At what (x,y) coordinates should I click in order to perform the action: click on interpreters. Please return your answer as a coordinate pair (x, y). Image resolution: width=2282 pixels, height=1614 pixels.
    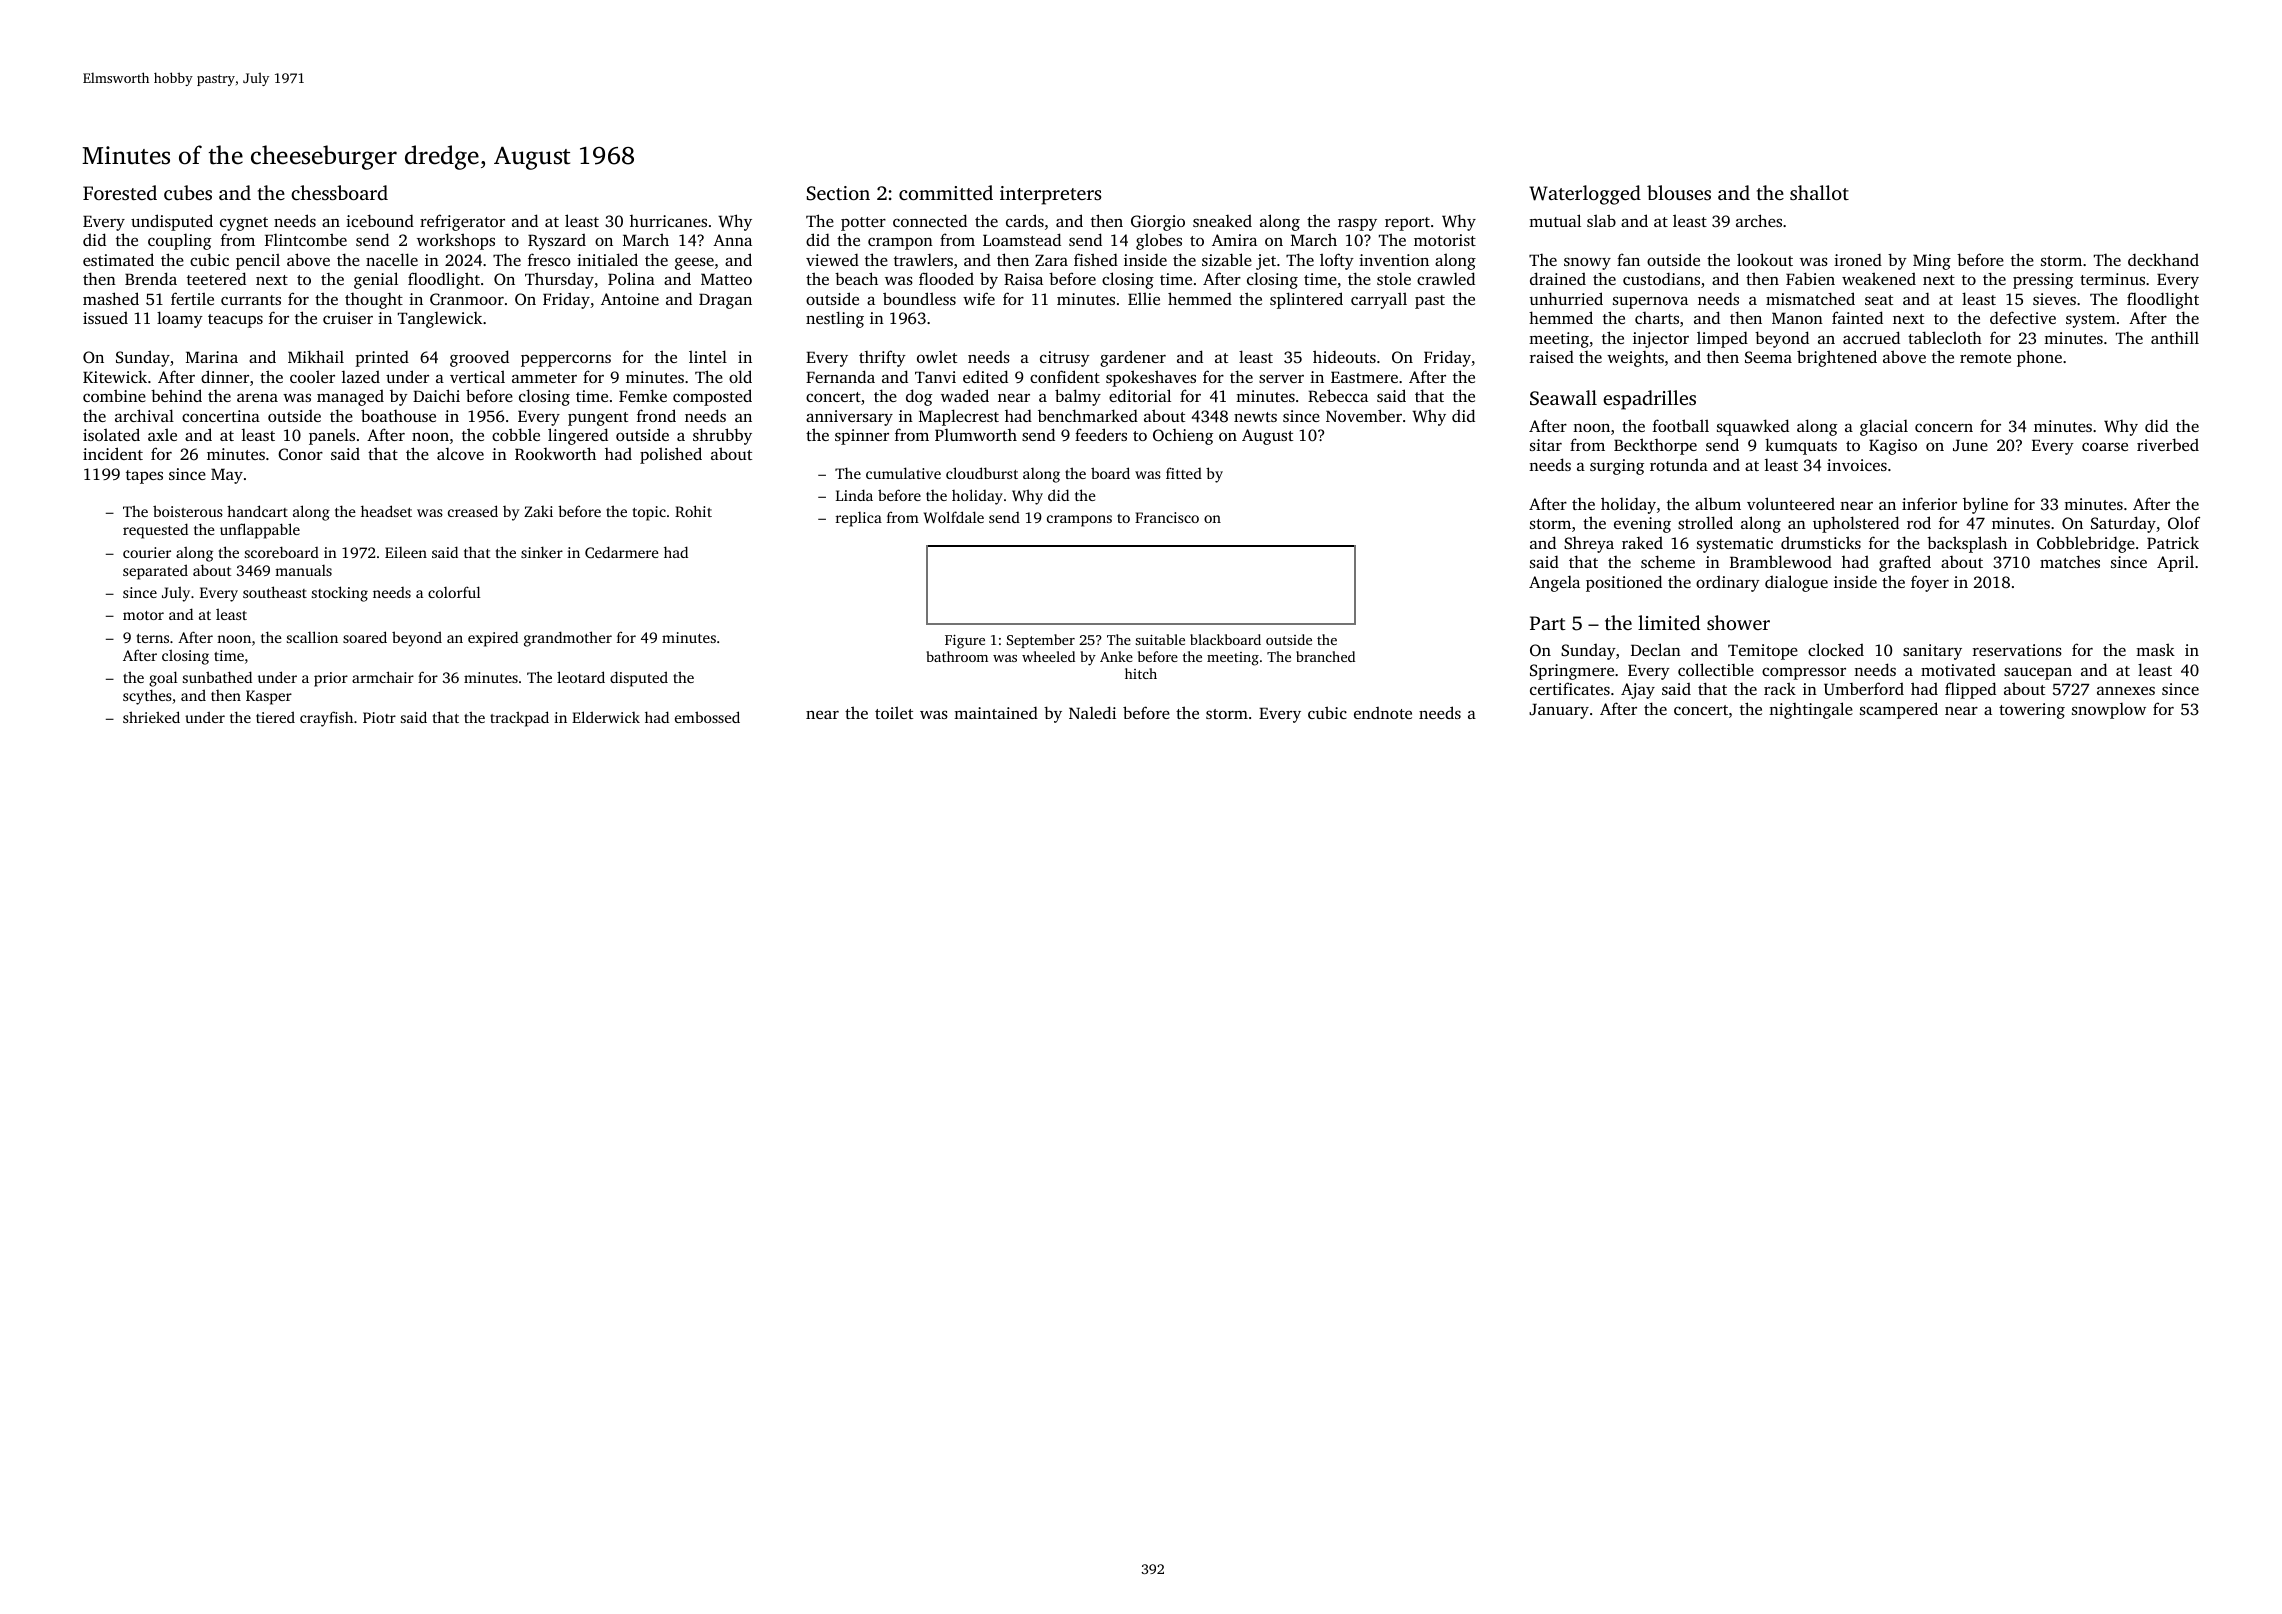
    Looking at the image, I should click on (1050, 195).
